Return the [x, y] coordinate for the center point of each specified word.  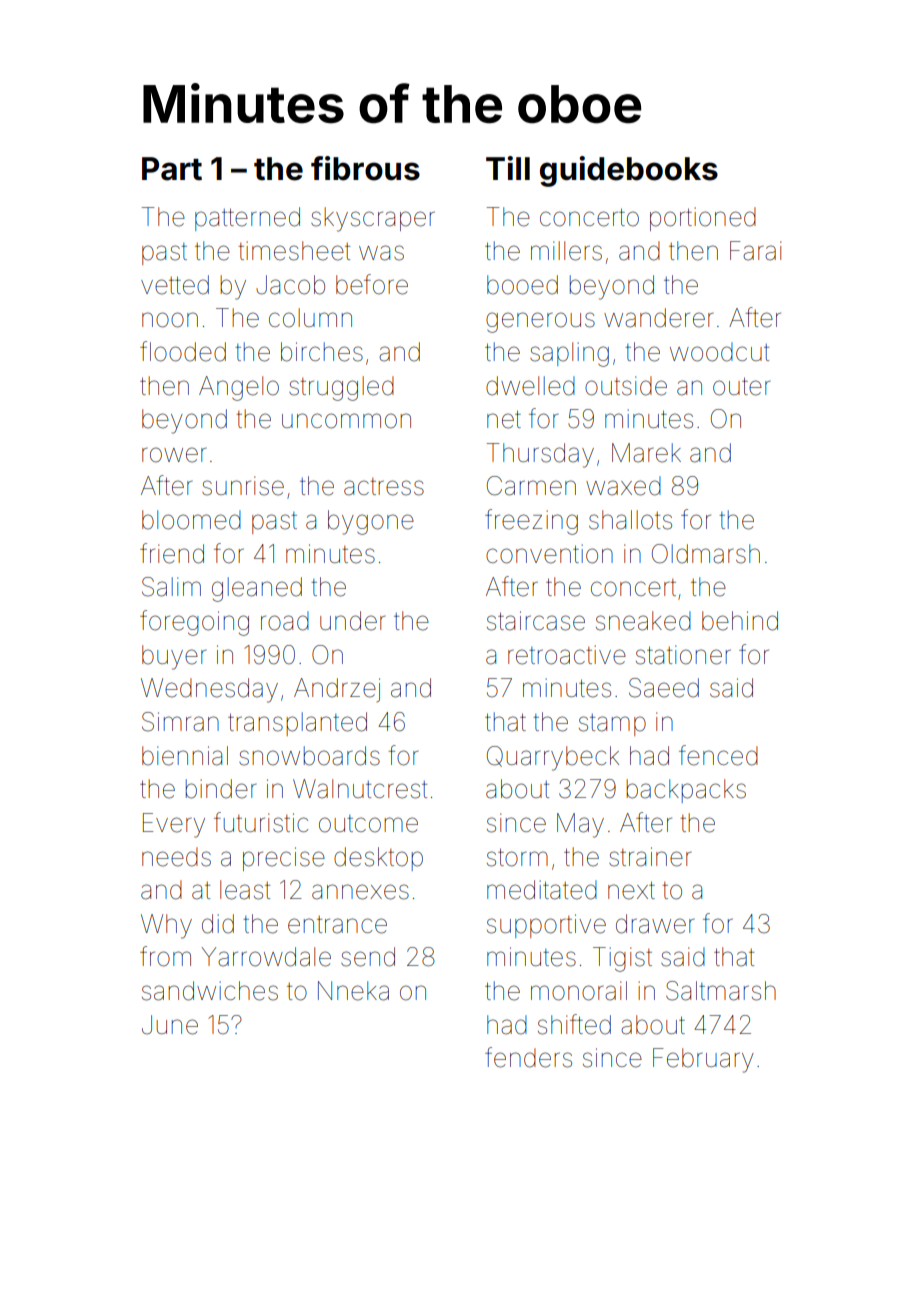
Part [172, 169]
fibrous [365, 168]
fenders [528, 1057]
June [170, 1025]
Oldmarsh [706, 554]
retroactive [567, 655]
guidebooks [629, 171]
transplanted [297, 724]
